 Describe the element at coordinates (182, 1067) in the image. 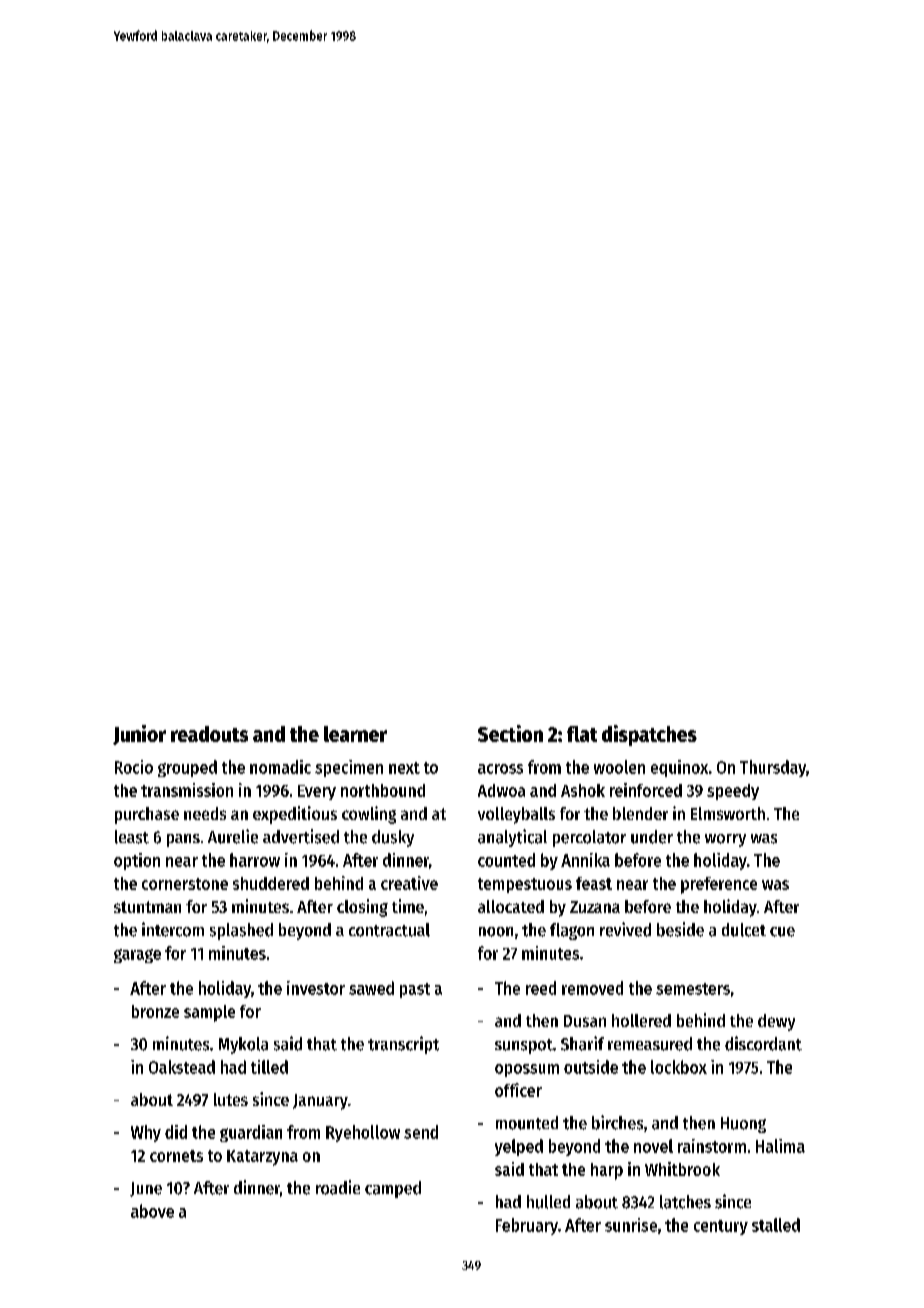

I see `Oakstead` at that location.
